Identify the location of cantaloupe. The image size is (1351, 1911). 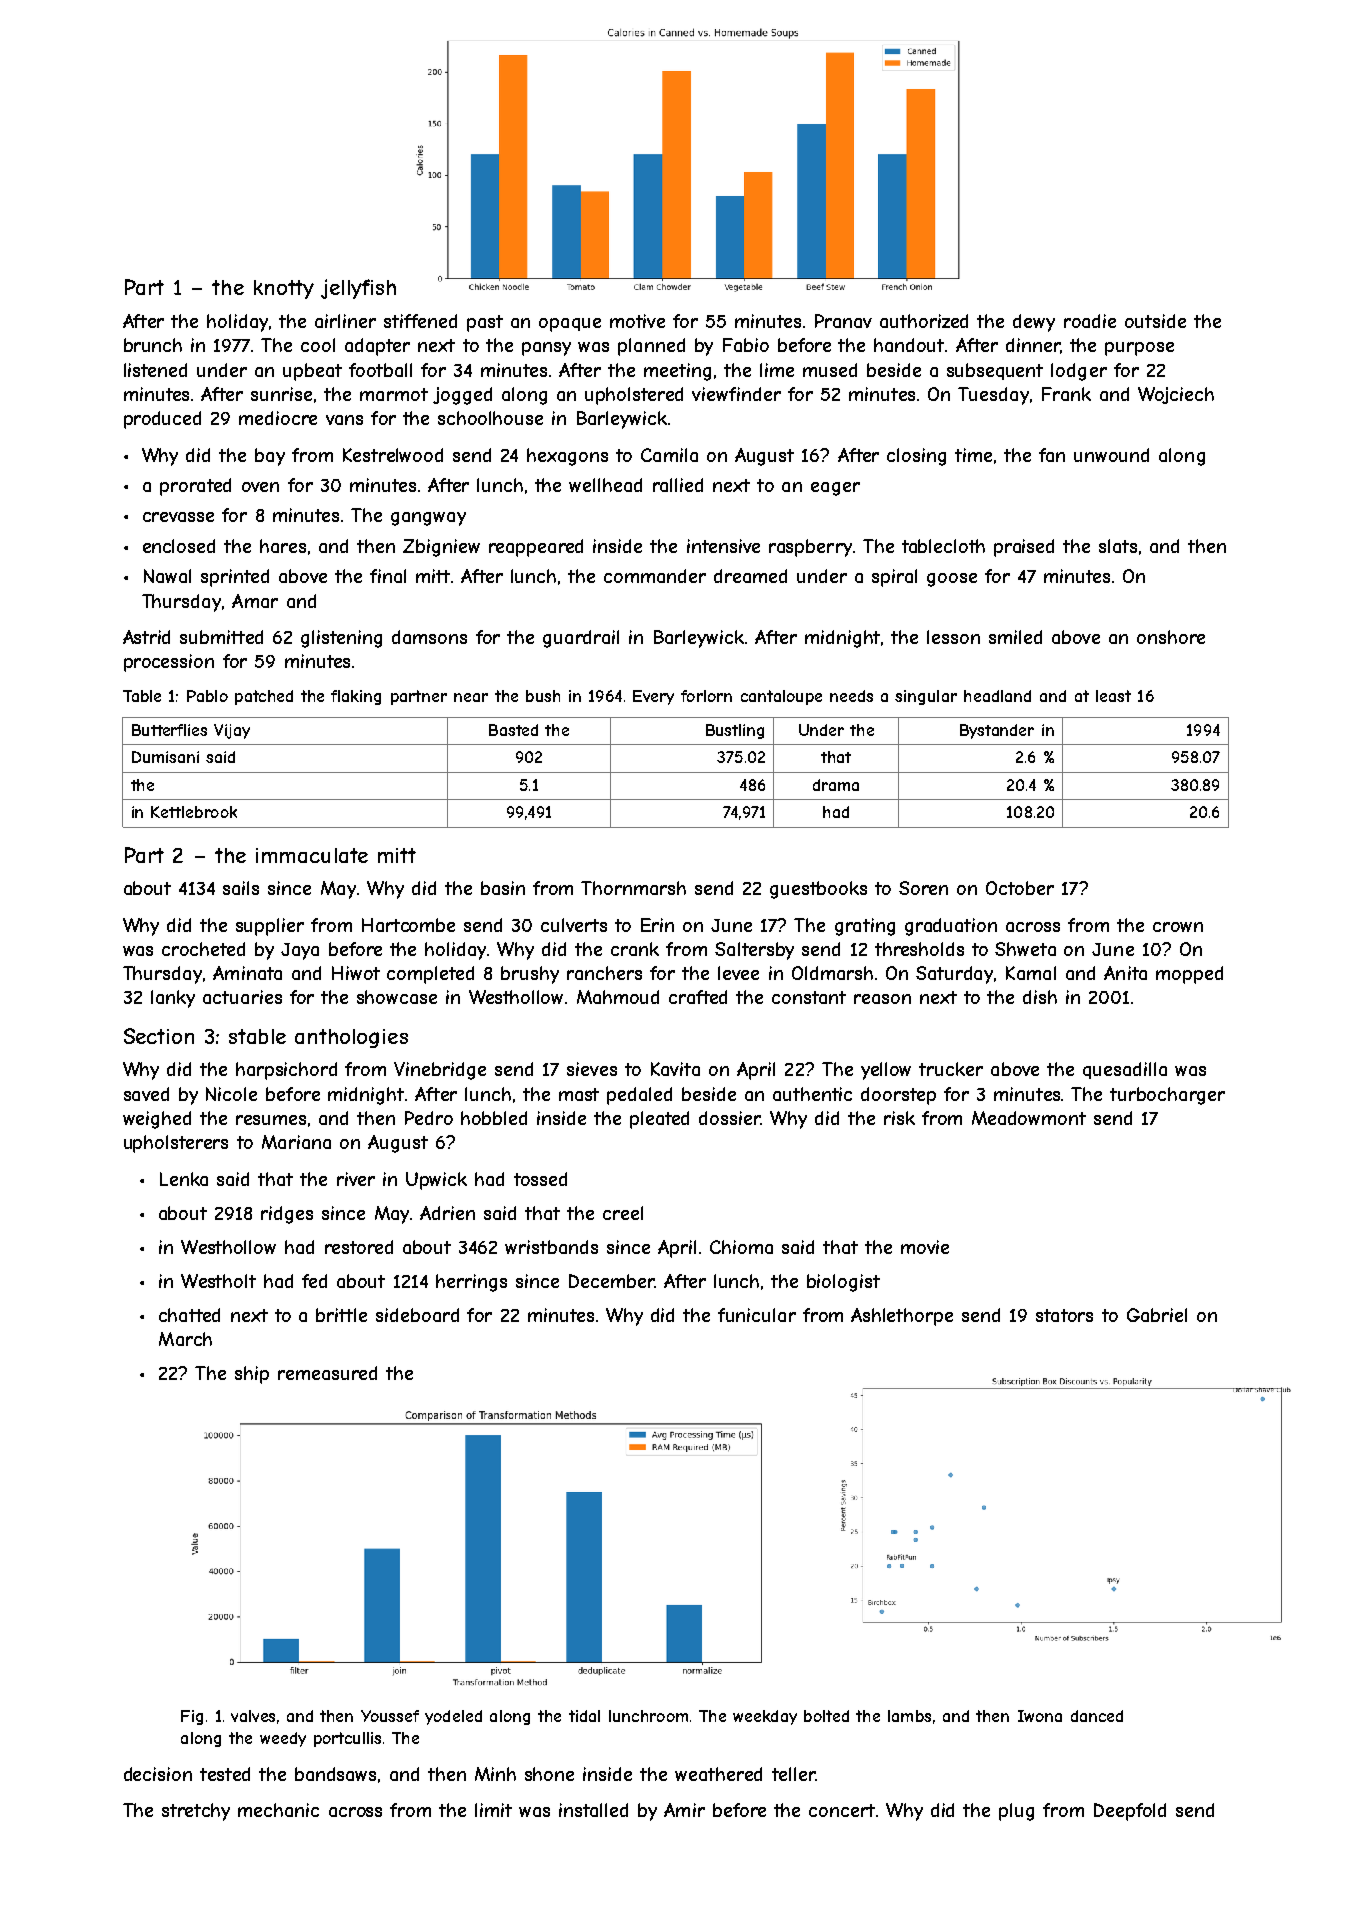
(781, 697).
